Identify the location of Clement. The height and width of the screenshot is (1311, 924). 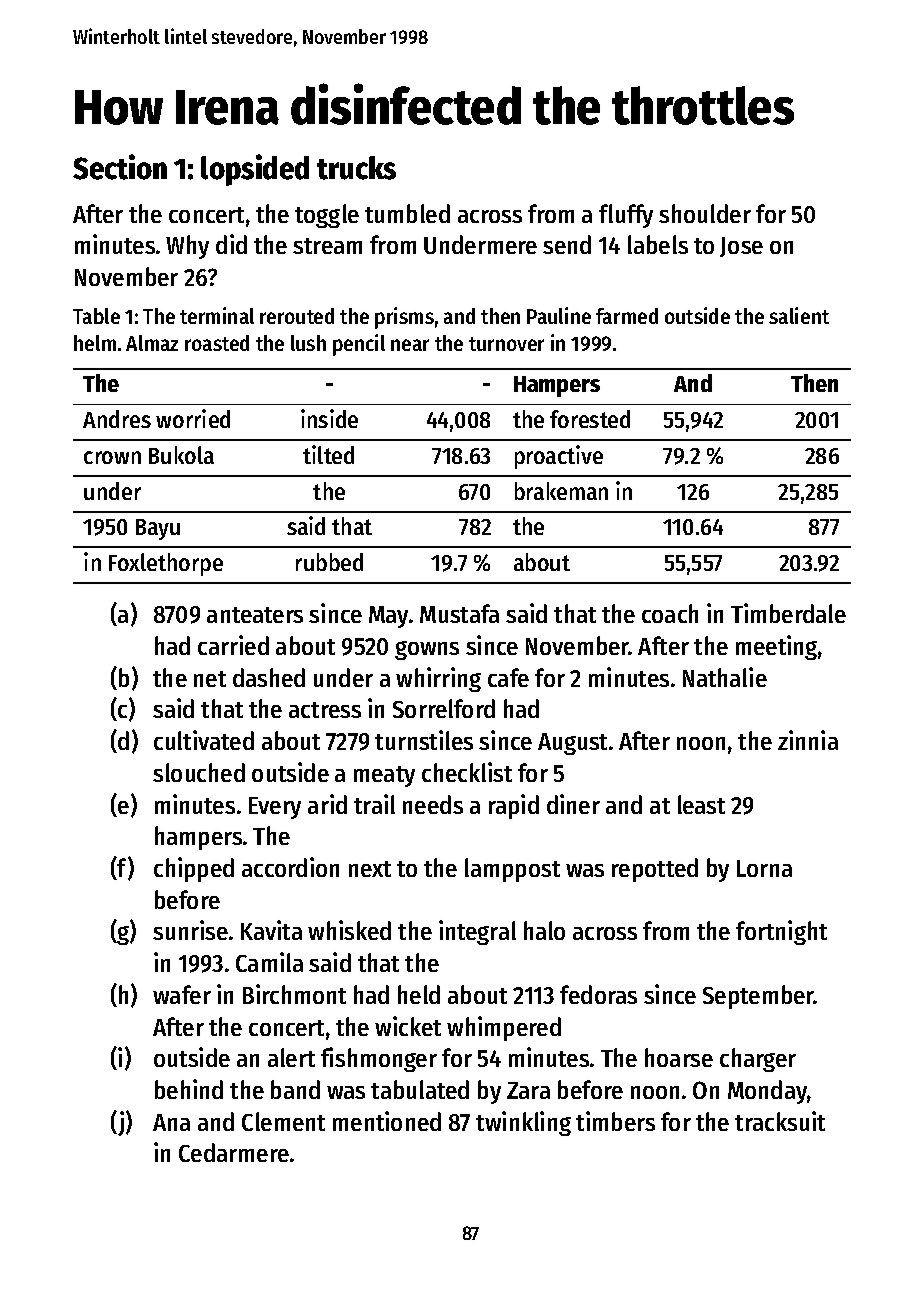
(283, 1121).
